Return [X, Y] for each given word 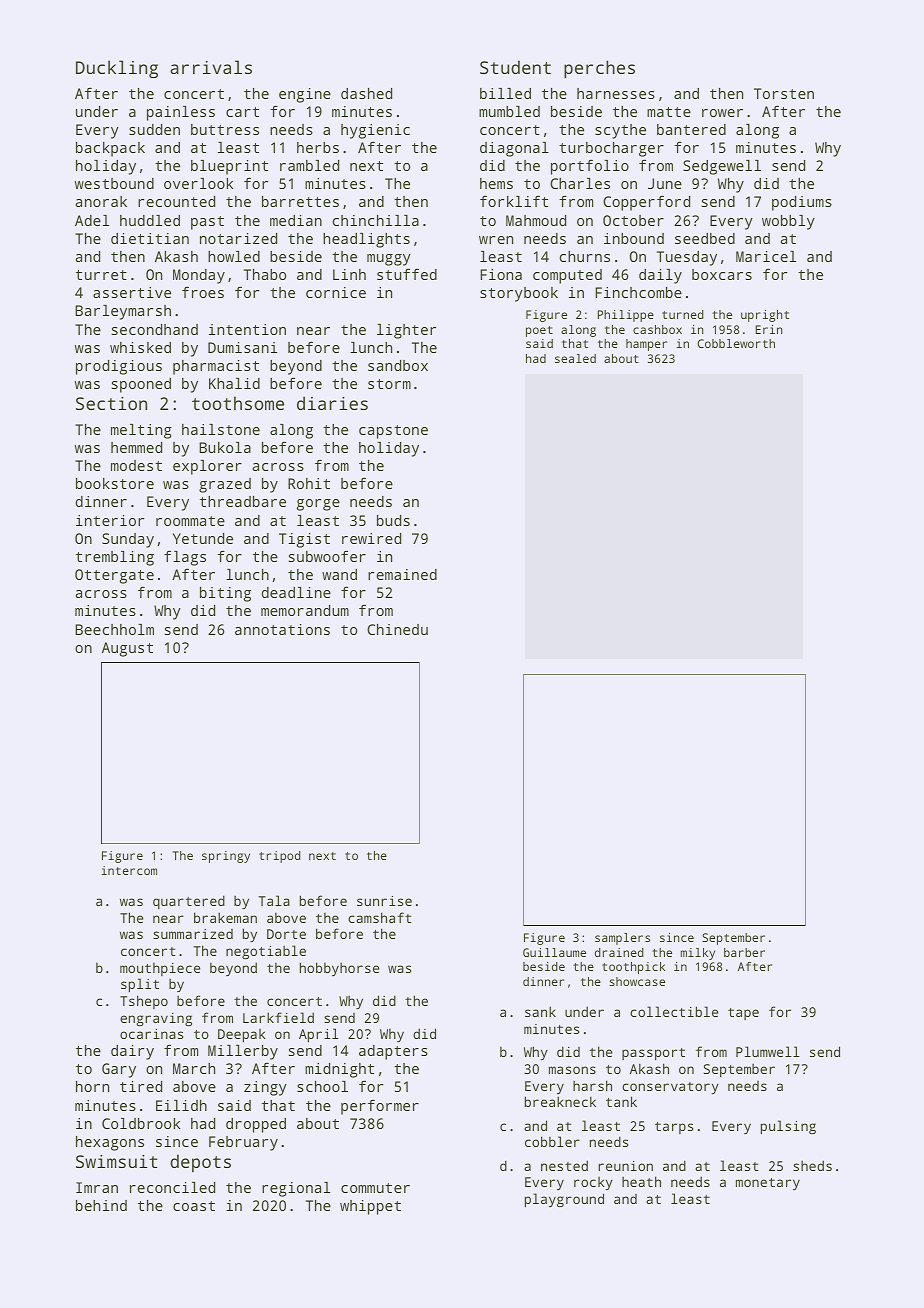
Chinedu [397, 629]
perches [599, 69]
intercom [129, 870]
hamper [646, 345]
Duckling [117, 69]
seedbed [705, 238]
